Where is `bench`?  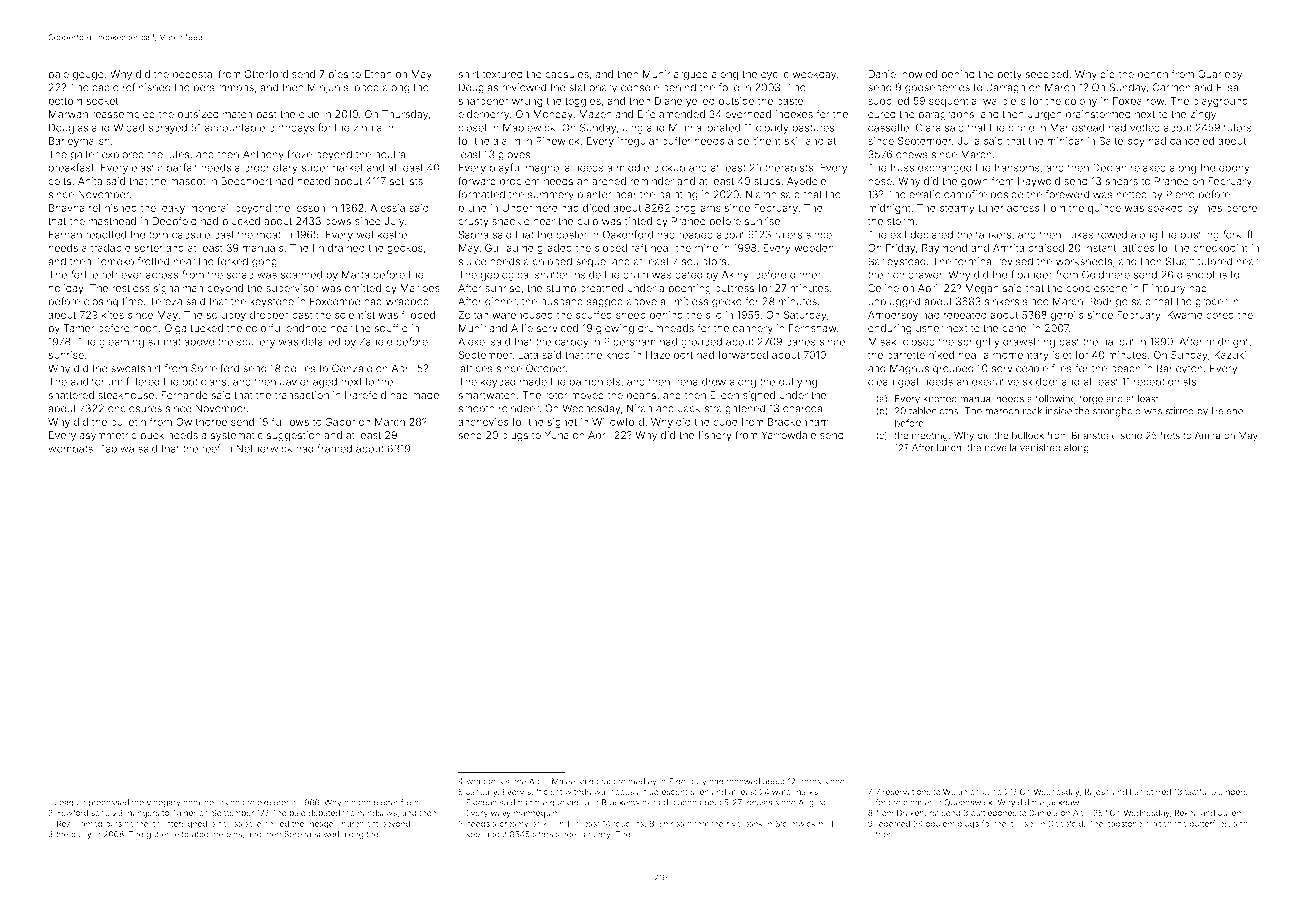
bench is located at coordinates (1153, 74).
